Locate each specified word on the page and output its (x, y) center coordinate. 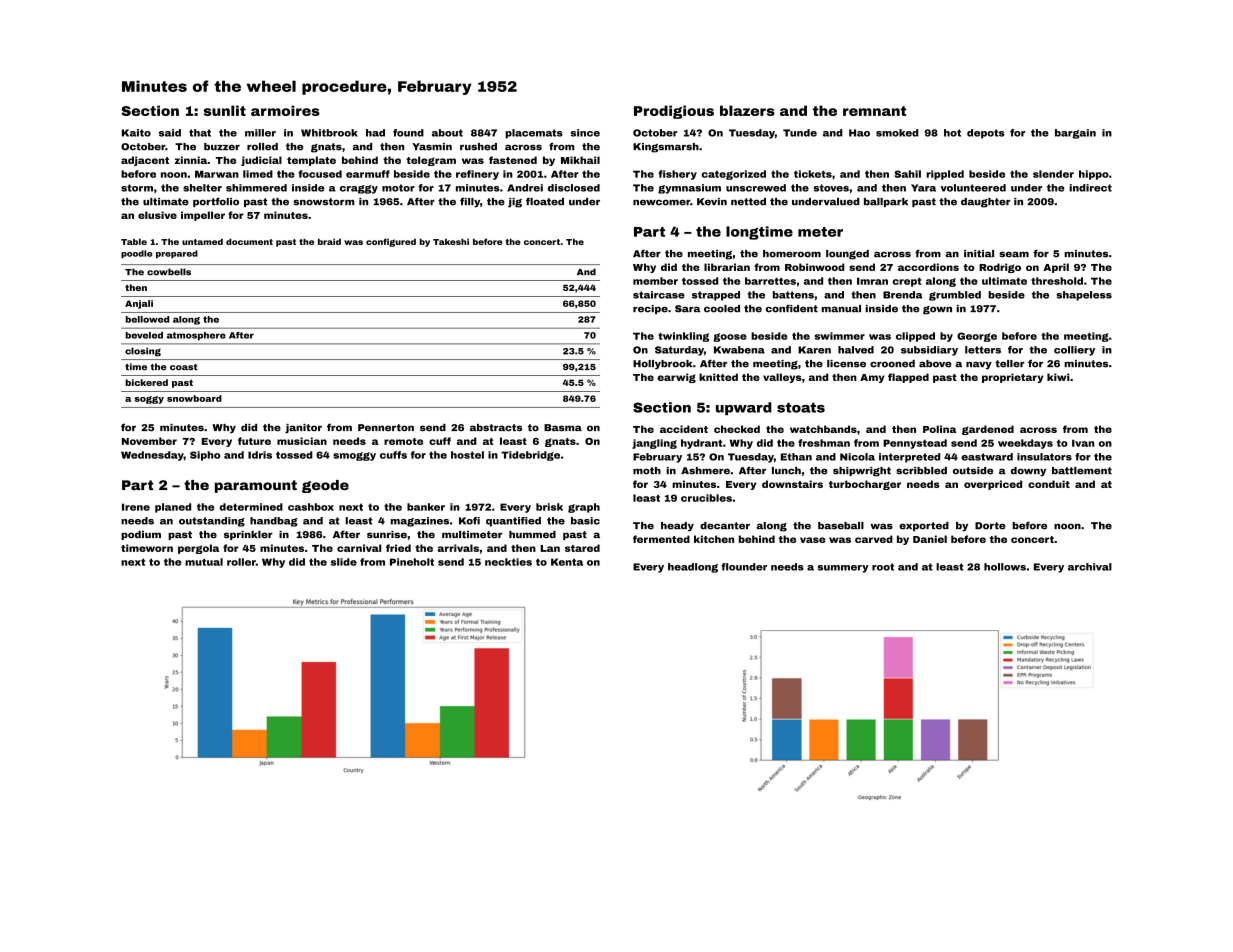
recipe (650, 309)
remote (403, 441)
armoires (285, 110)
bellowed (147, 319)
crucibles (706, 498)
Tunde (800, 133)
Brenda (903, 295)
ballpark (886, 202)
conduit (1049, 484)
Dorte (990, 526)
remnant (874, 111)
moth (647, 471)
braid (329, 241)
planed (173, 508)
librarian (727, 267)
